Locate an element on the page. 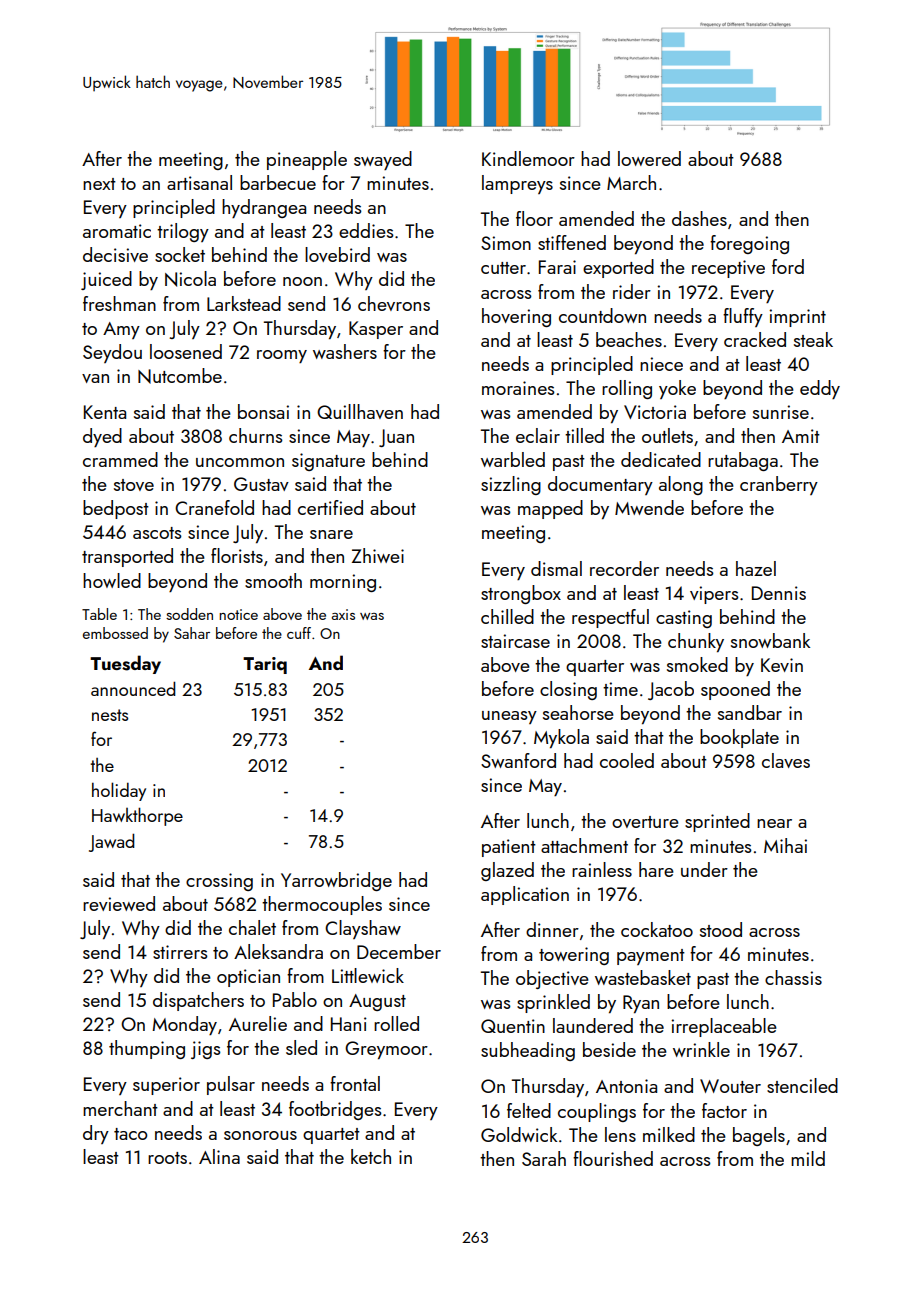 This document has height=1311, width=924. Hawkthorpe is located at coordinates (137, 816).
